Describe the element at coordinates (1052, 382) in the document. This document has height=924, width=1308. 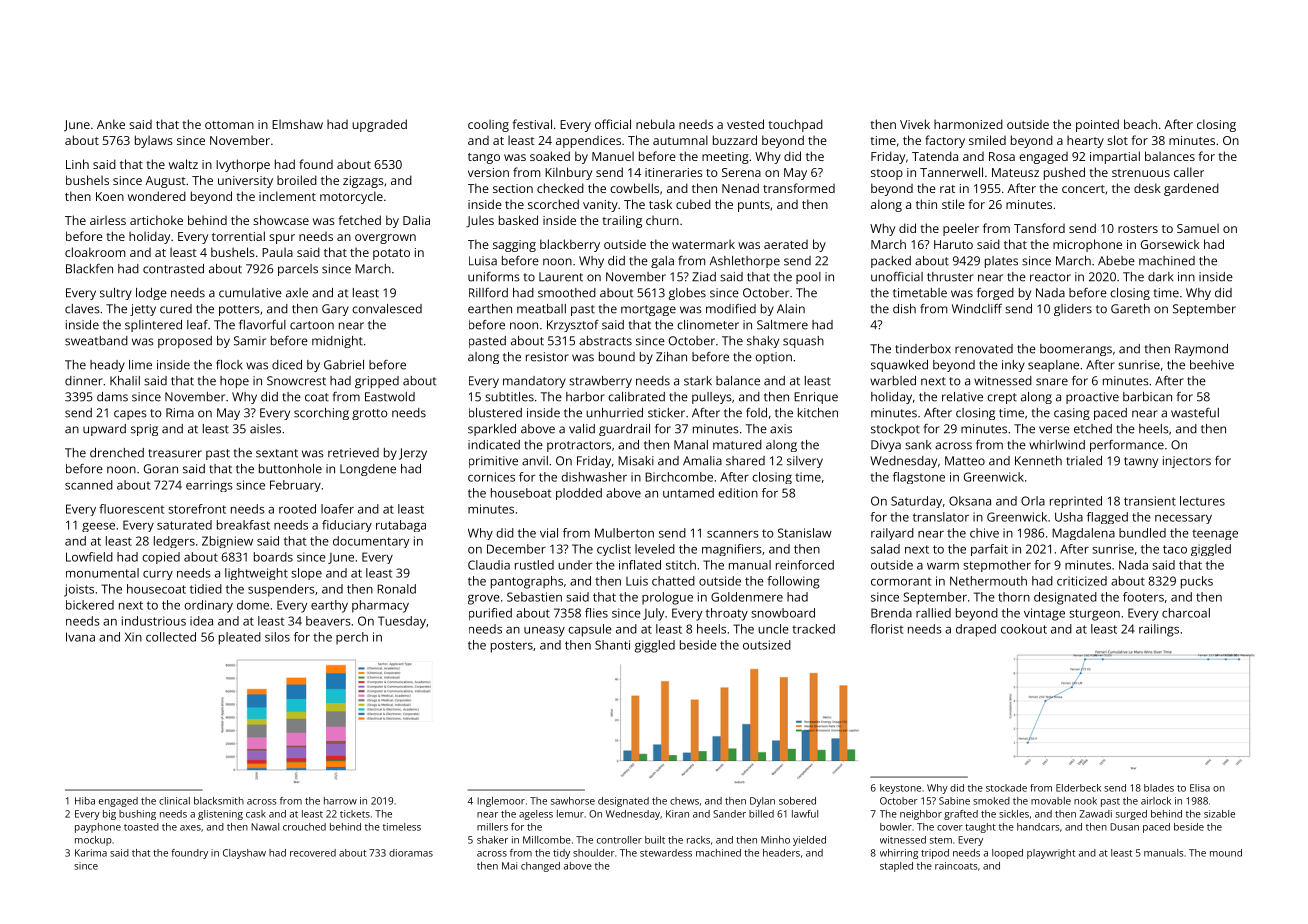
I see `snare` at that location.
